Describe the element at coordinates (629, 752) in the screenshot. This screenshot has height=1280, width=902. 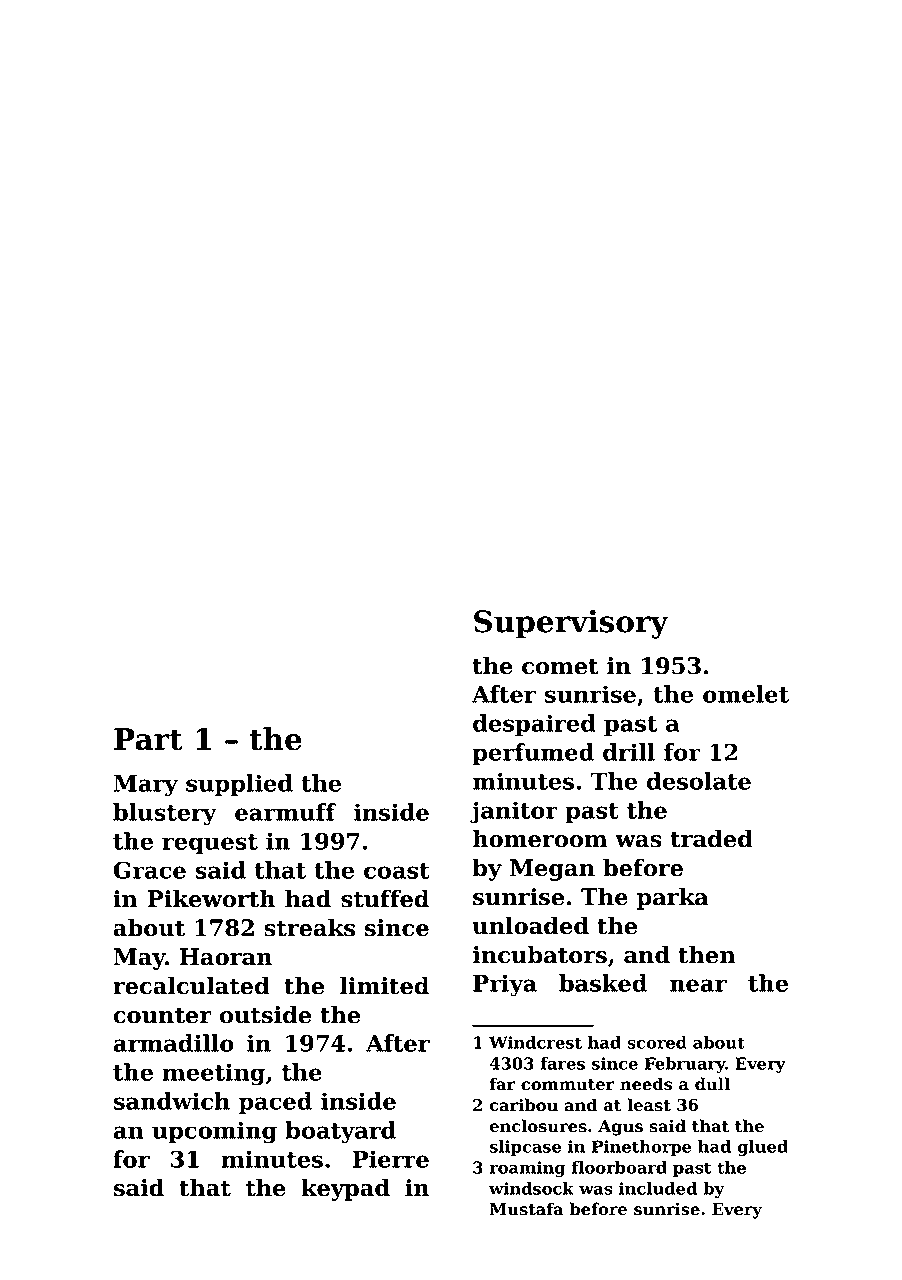
I see `drill` at that location.
